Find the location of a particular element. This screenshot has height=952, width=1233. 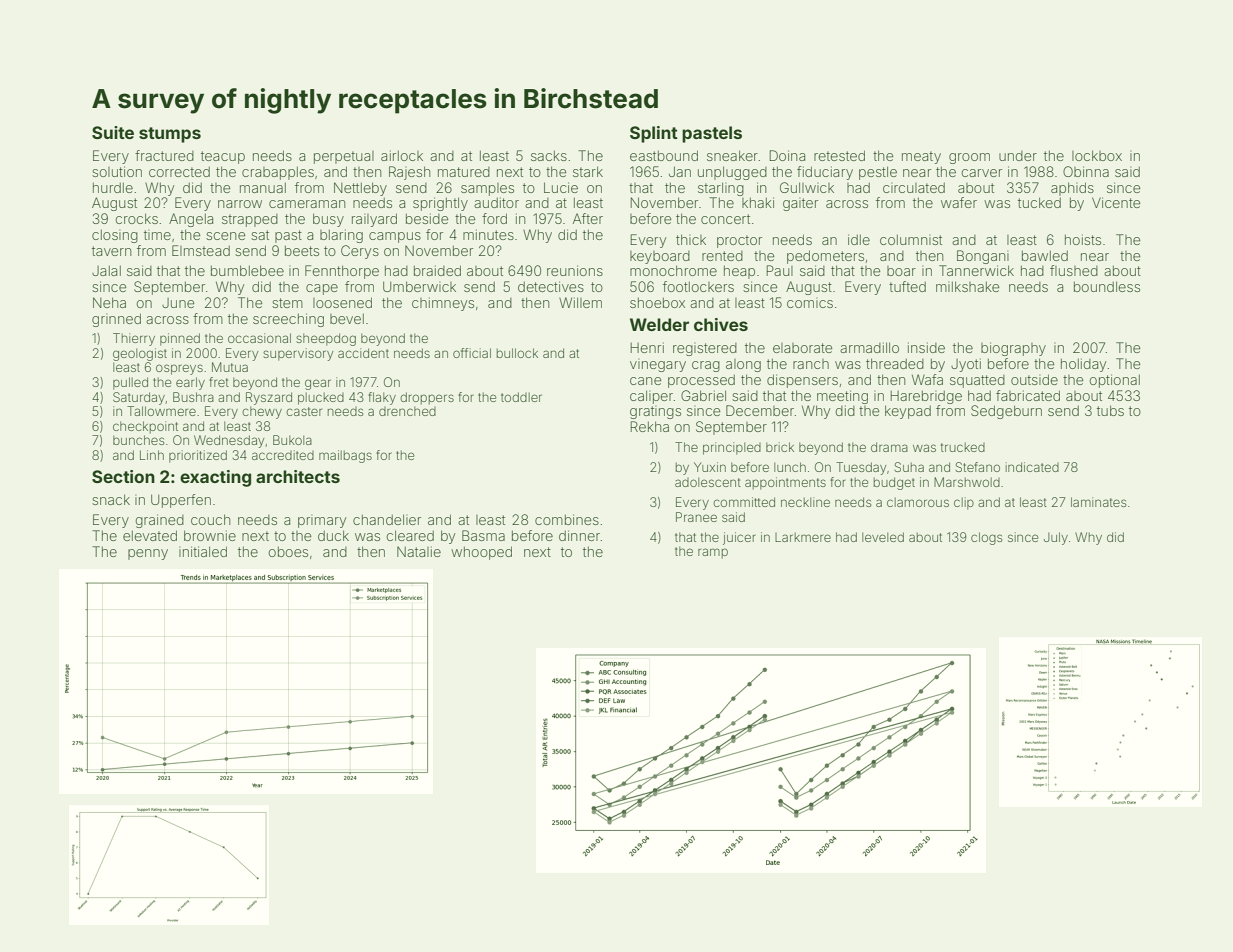

Yuxin is located at coordinates (710, 467).
